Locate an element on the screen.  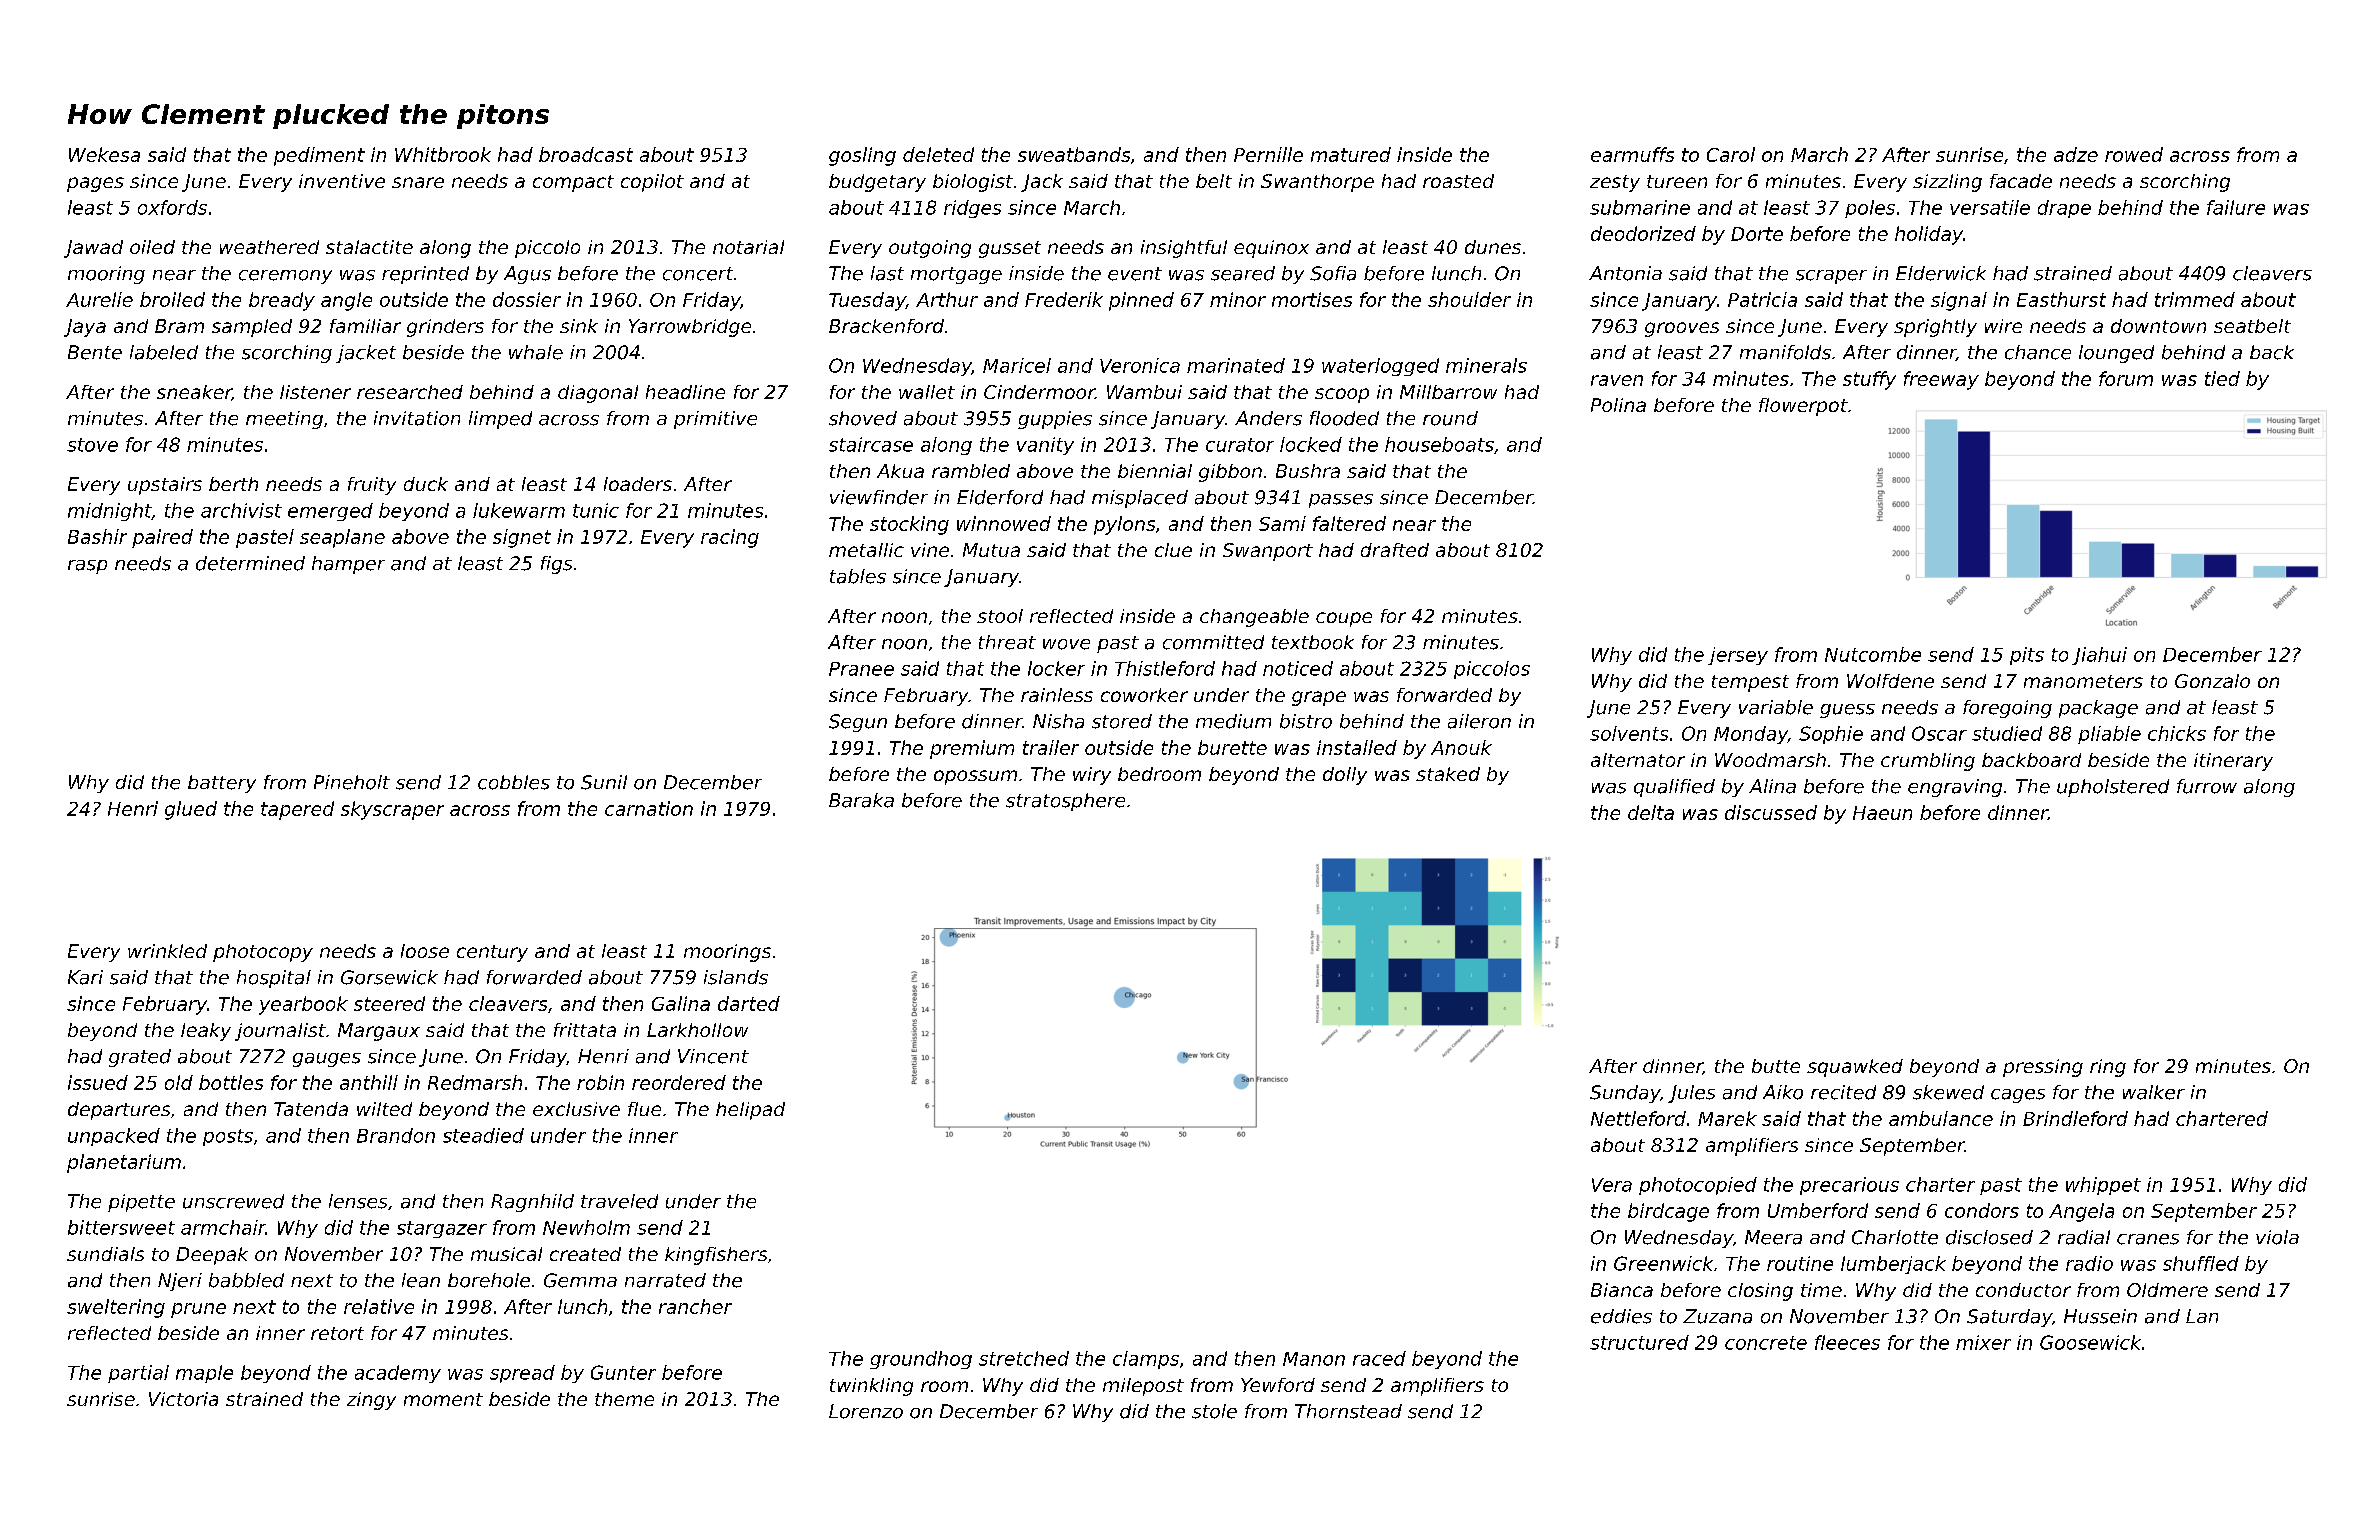
rasp is located at coordinates (87, 567).
